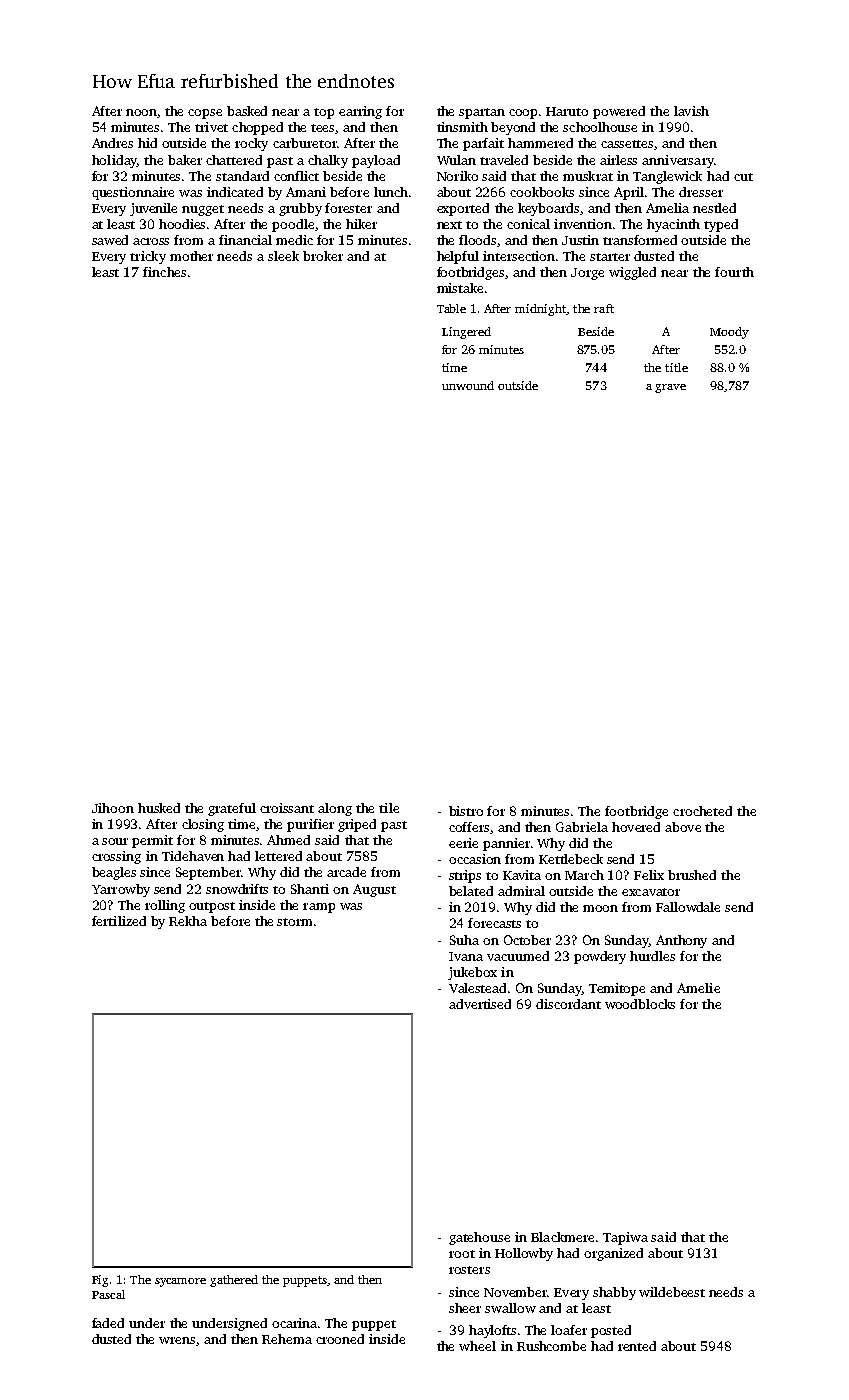 The width and height of the page is (849, 1400). What do you see at coordinates (625, 1238) in the page?
I see `Tapiwa` at bounding box center [625, 1238].
